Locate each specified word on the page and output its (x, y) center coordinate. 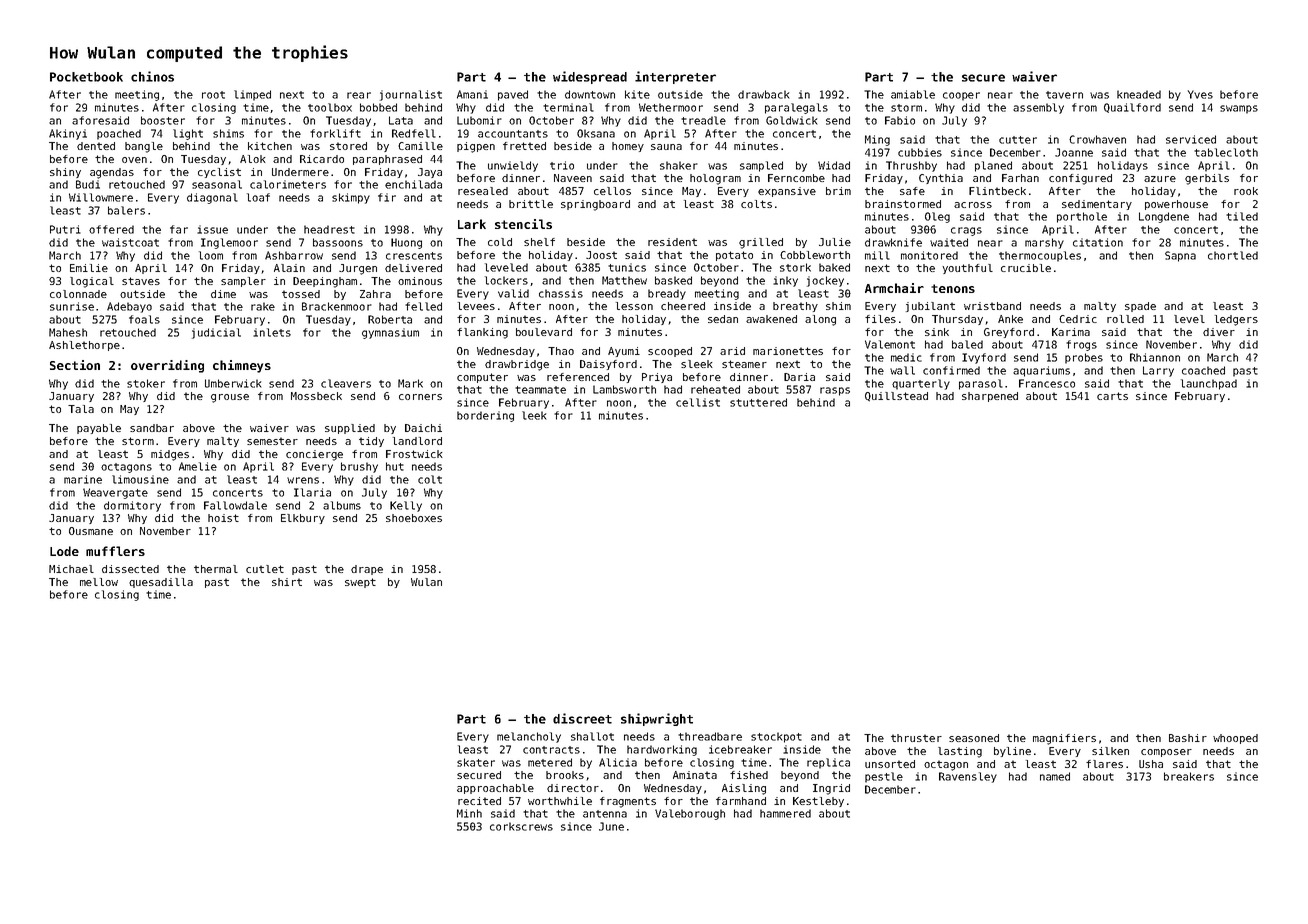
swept (360, 583)
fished (749, 775)
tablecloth (1226, 152)
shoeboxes (414, 518)
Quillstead (896, 397)
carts (1112, 396)
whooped (1235, 739)
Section (75, 365)
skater (476, 762)
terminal (568, 107)
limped (252, 95)
